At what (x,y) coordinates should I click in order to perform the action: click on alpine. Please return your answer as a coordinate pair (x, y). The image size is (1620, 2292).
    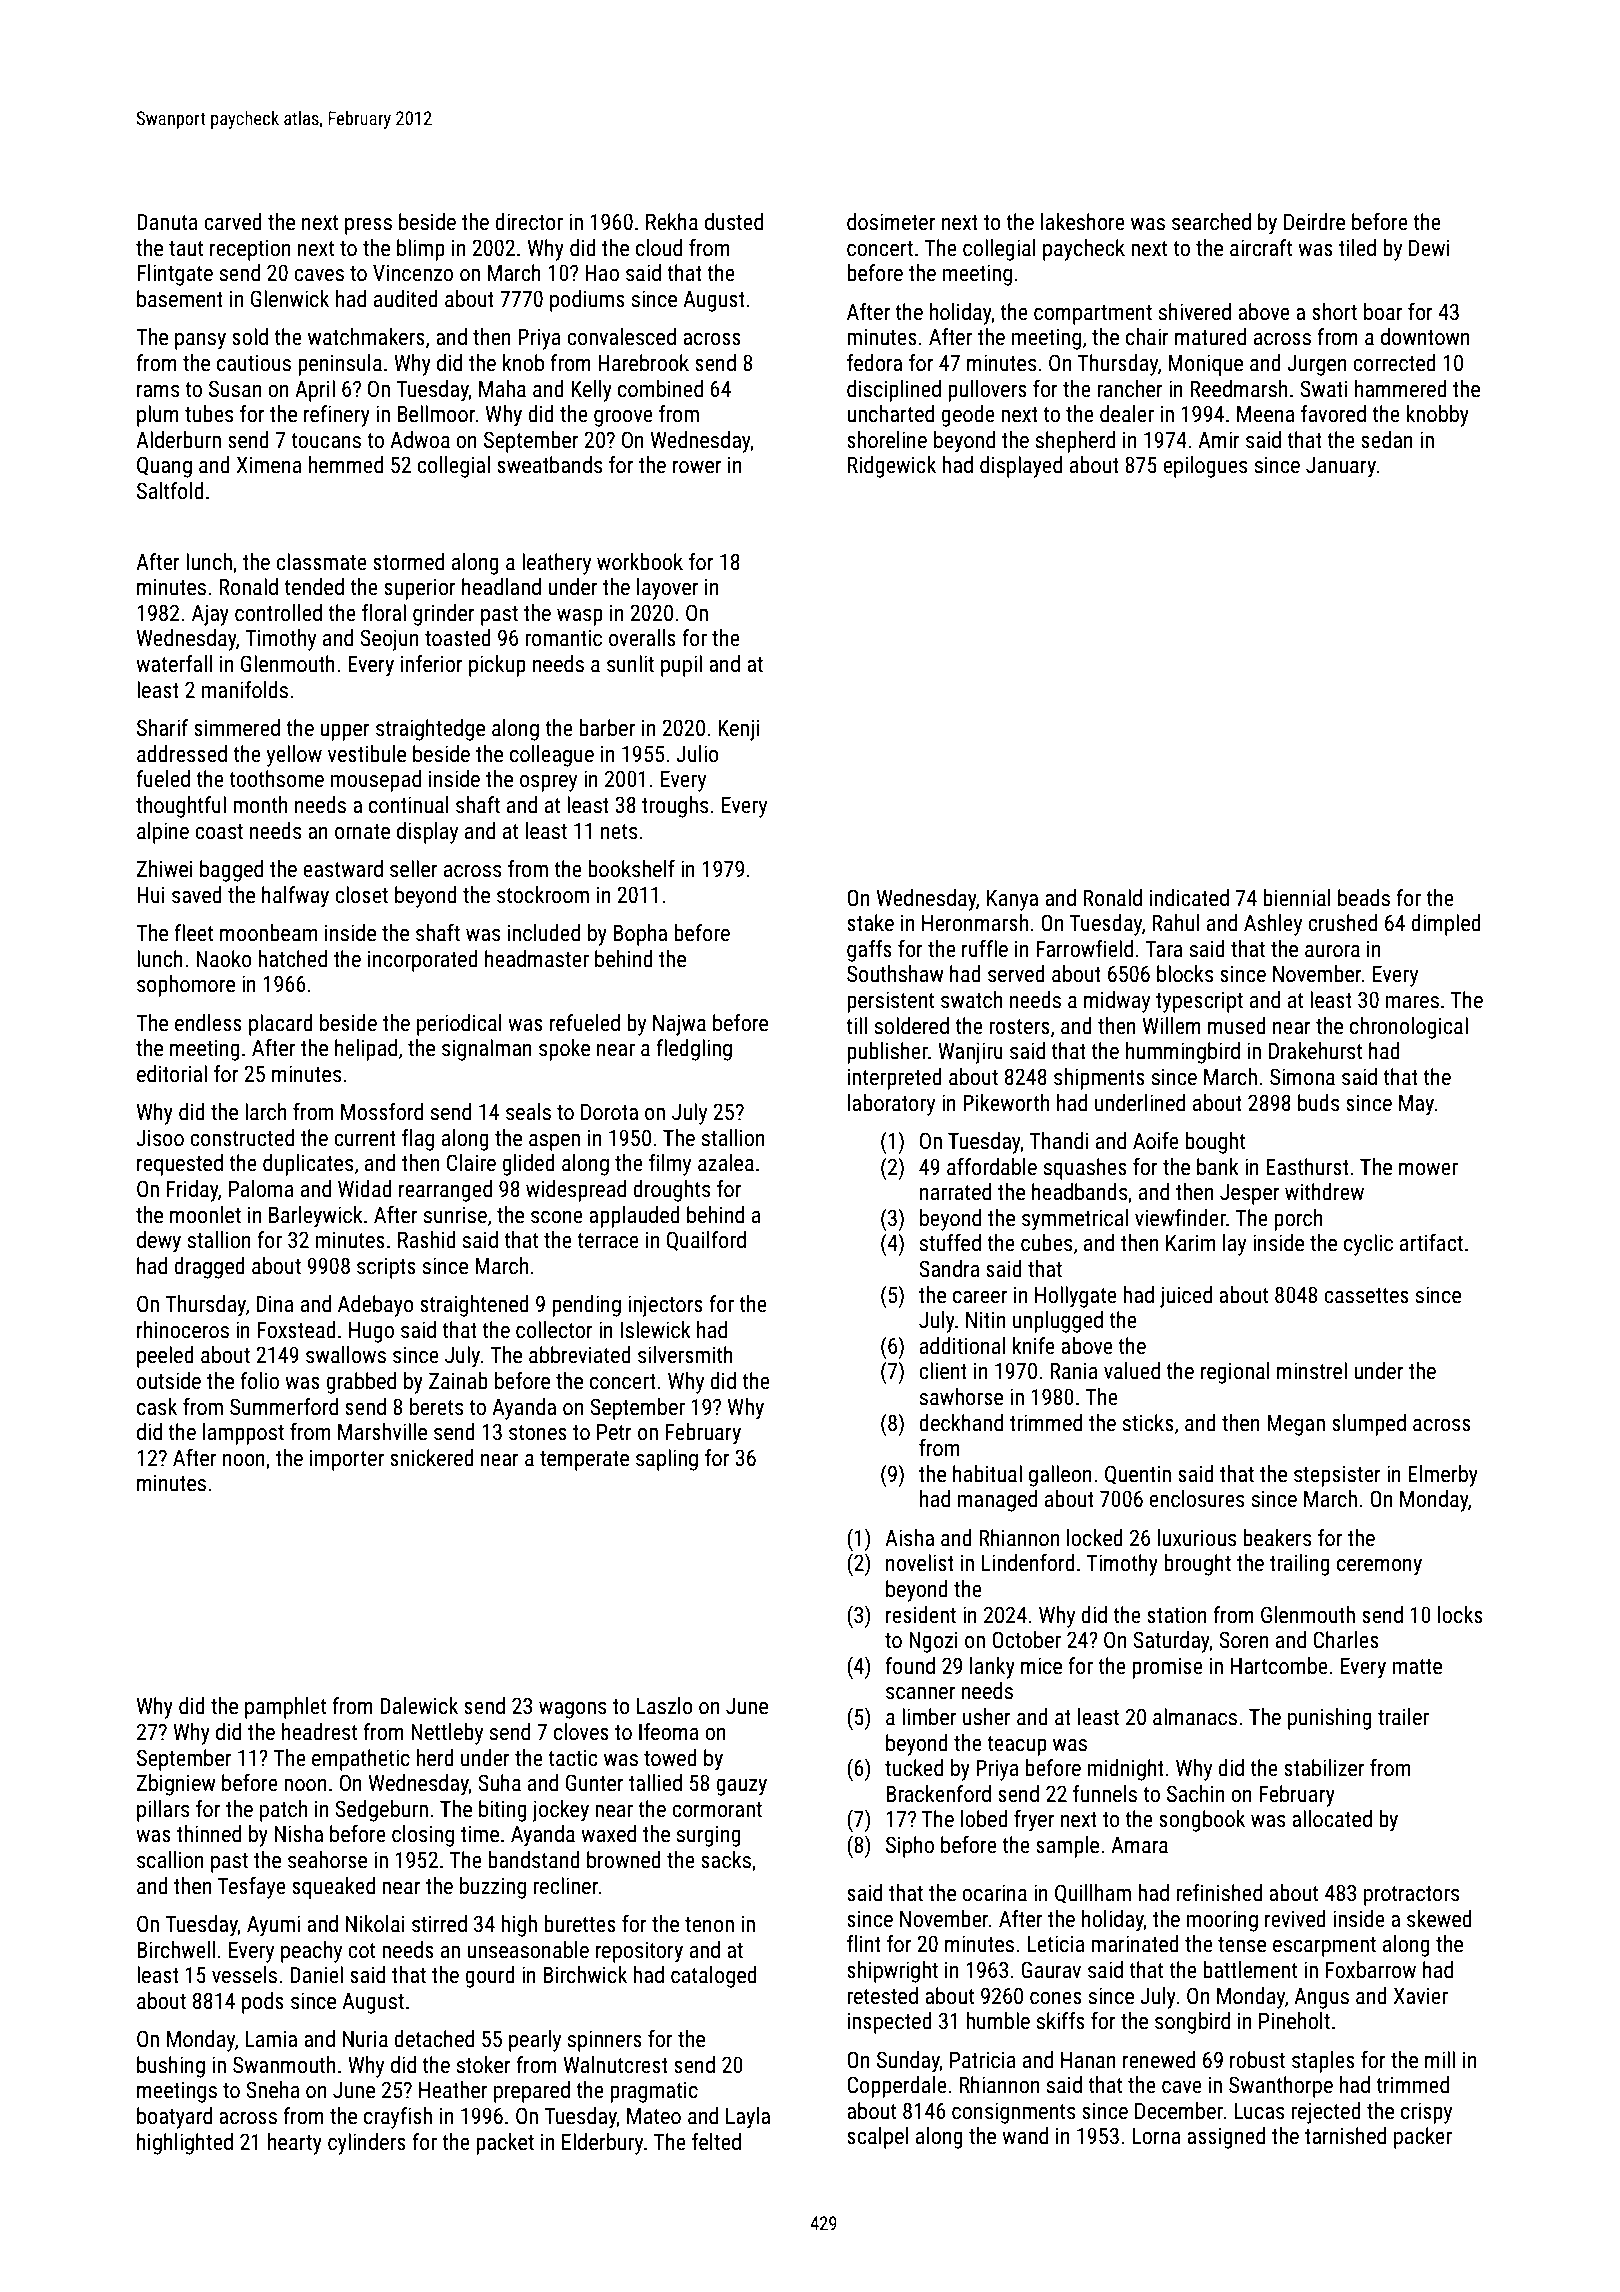
    Looking at the image, I should click on (163, 833).
